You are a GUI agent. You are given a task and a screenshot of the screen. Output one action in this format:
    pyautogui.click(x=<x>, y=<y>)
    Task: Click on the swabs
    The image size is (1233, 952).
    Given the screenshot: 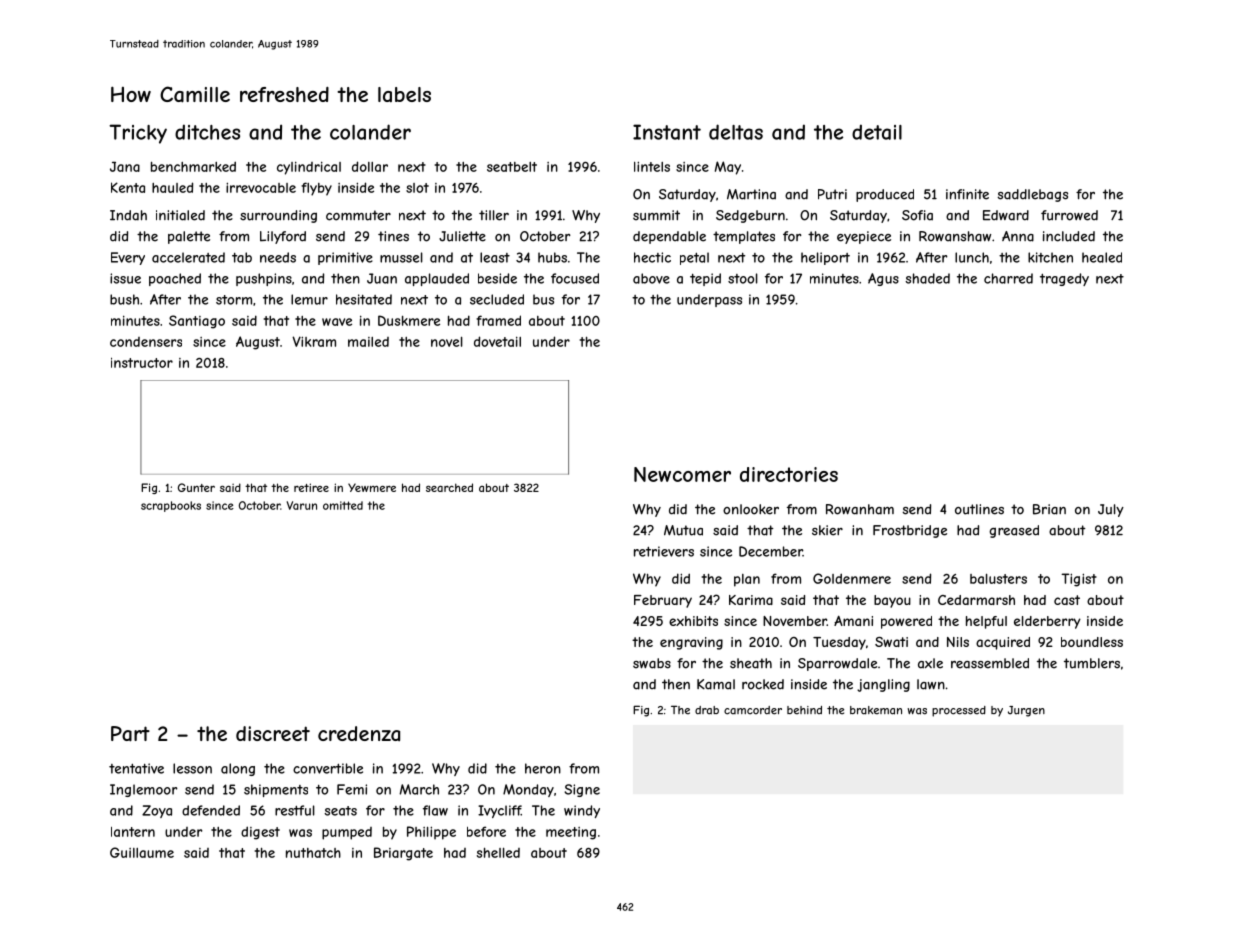 What is the action you would take?
    pyautogui.click(x=652, y=663)
